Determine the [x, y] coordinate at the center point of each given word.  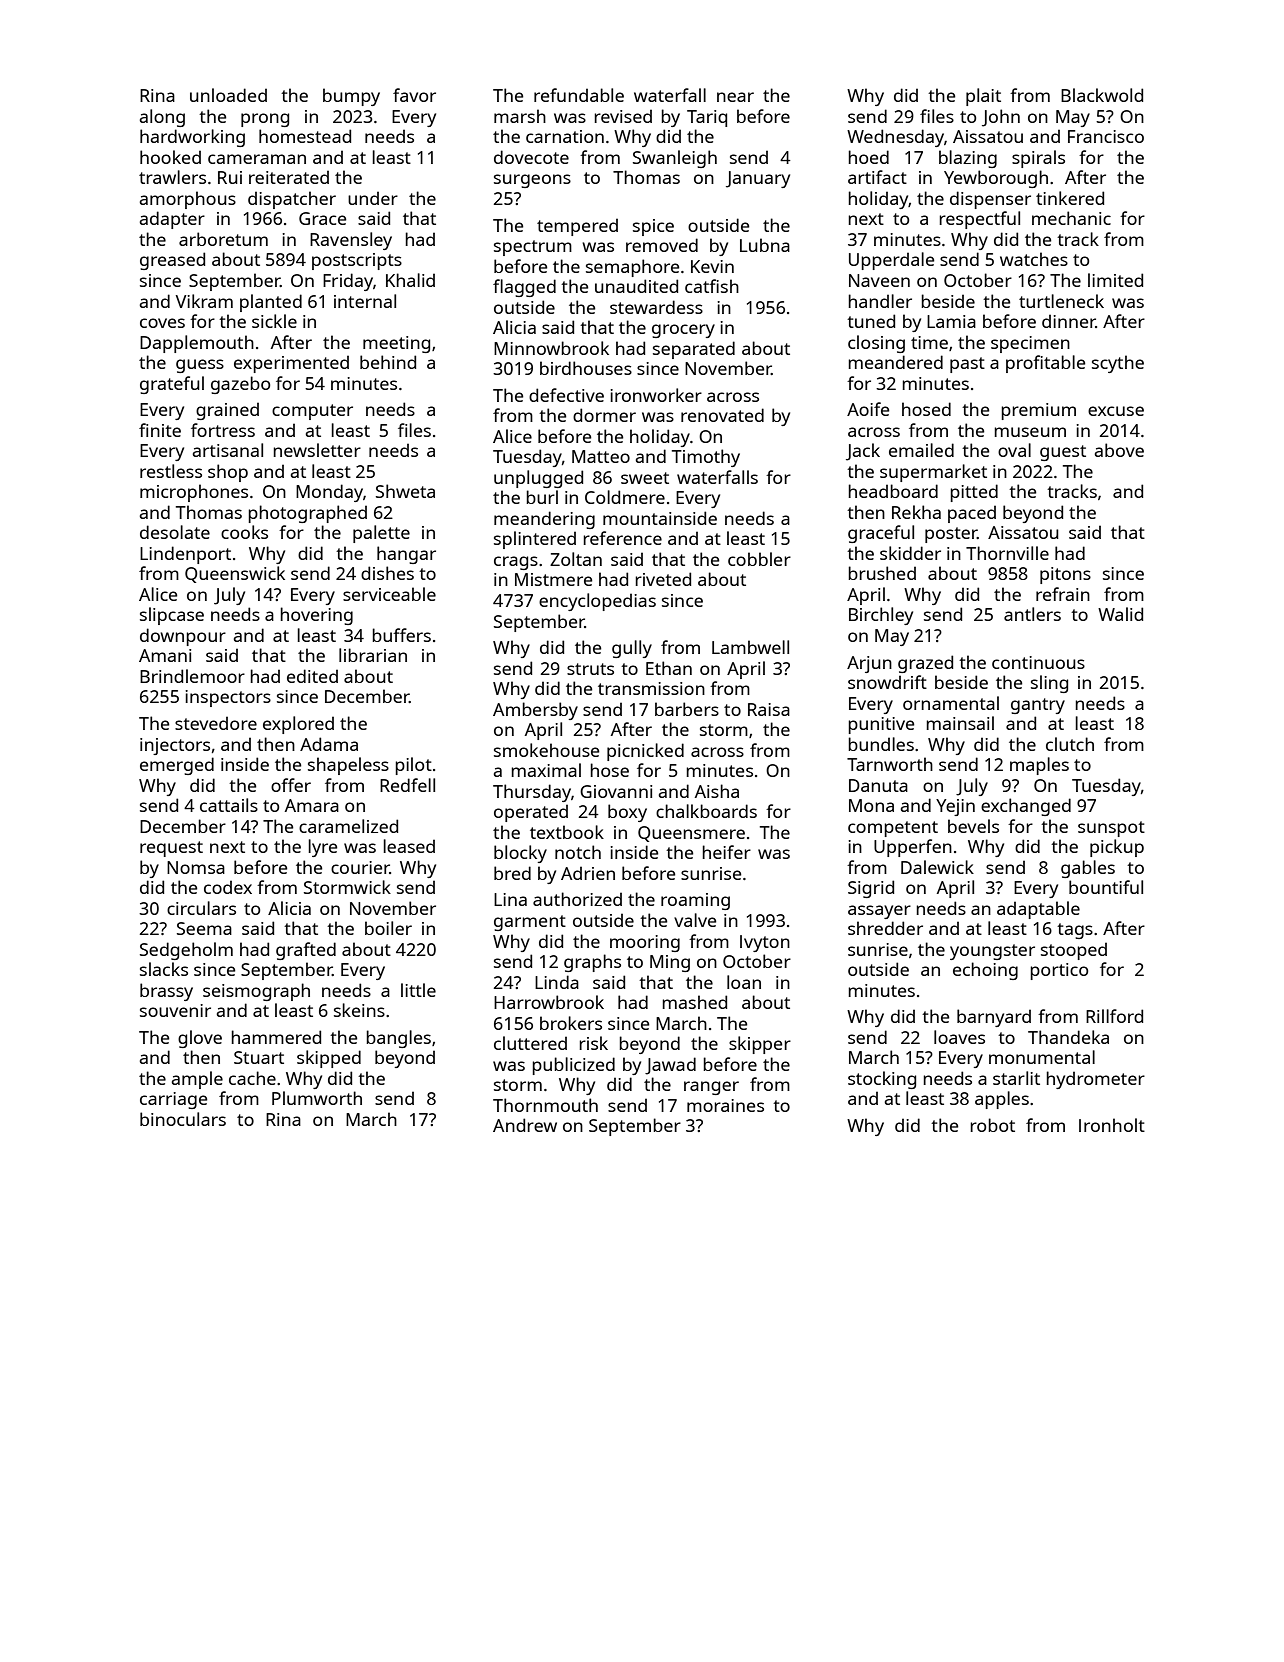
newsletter [317, 450]
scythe [1118, 364]
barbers [687, 709]
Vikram [204, 301]
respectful [979, 220]
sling [1049, 684]
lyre [322, 848]
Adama [329, 744]
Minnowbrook [551, 348]
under [373, 198]
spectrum [533, 248]
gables [1088, 869]
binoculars [183, 1119]
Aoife [868, 409]
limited [1115, 280]
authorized [577, 899]
